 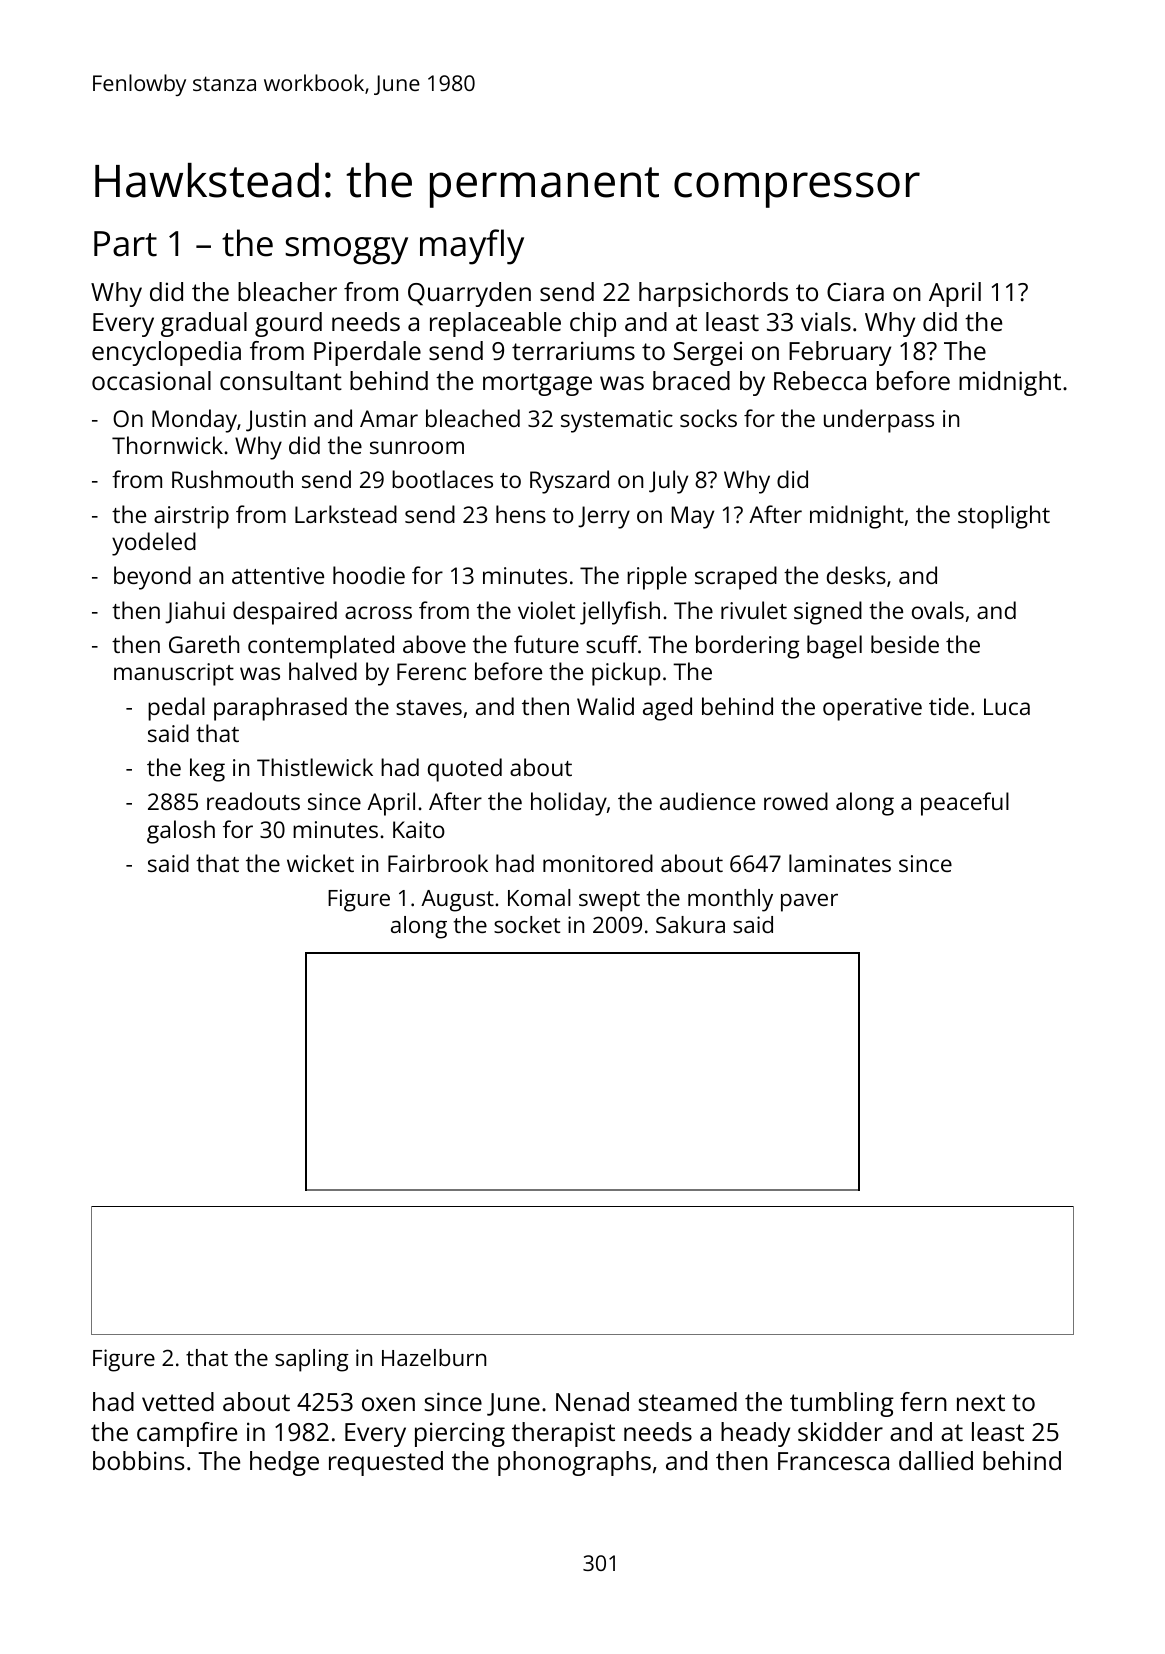 What do you see at coordinates (938, 610) in the image?
I see `ovals` at bounding box center [938, 610].
